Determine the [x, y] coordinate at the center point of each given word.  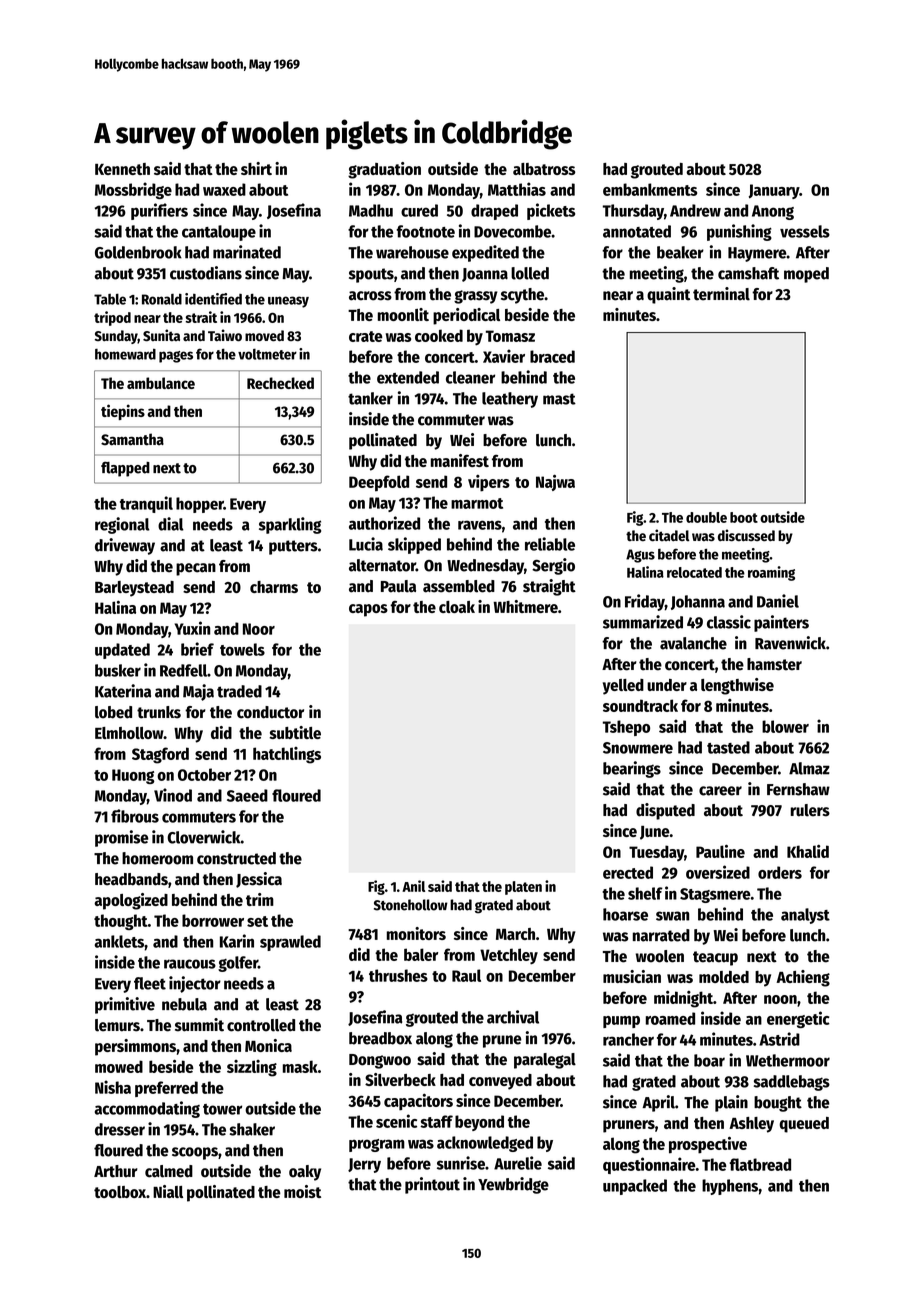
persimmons [135, 1047]
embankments [650, 189]
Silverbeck [400, 1079]
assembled [459, 586]
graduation [384, 170]
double [706, 517]
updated [122, 651]
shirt [256, 168]
